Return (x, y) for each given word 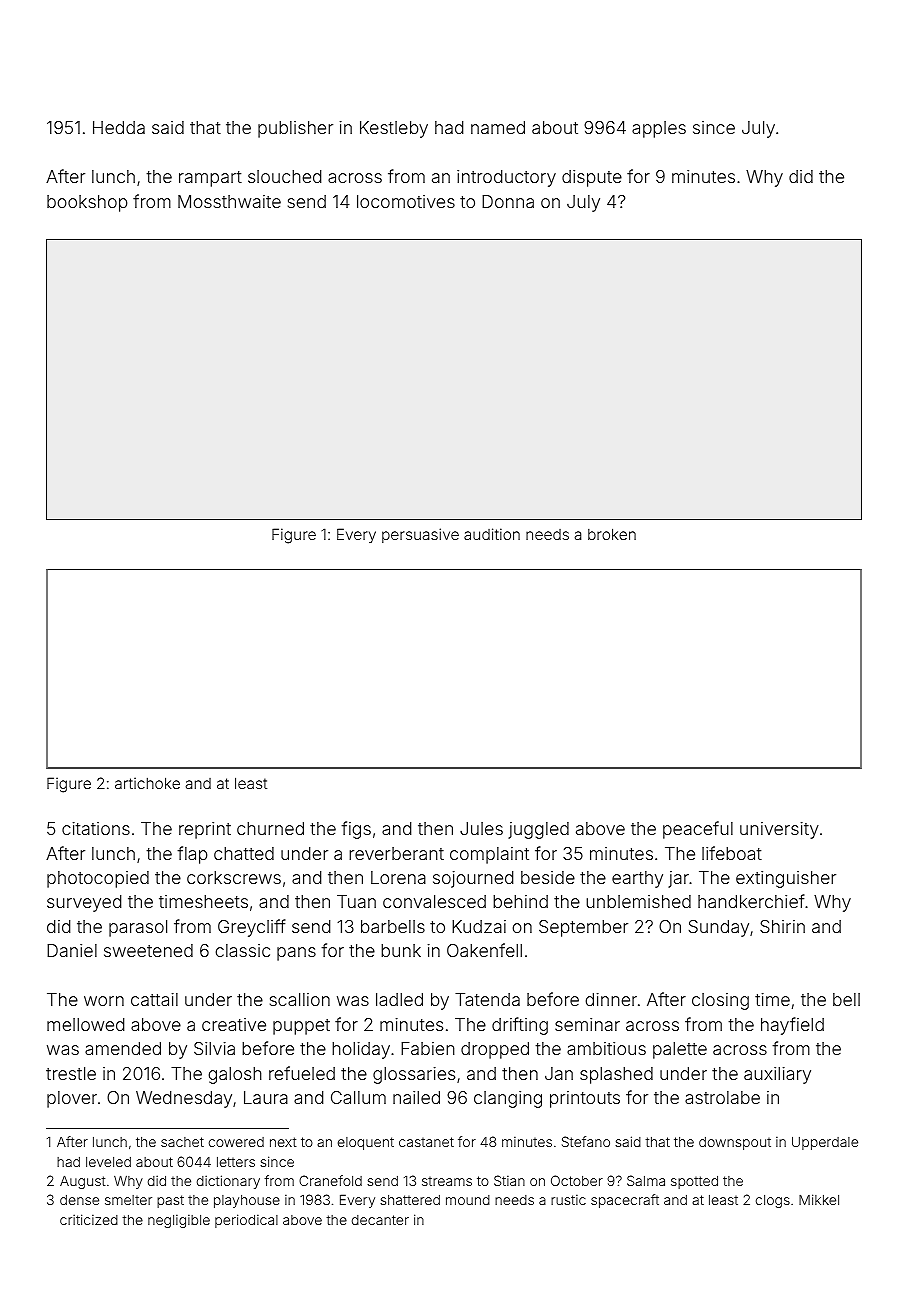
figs (356, 830)
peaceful (698, 830)
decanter (380, 1220)
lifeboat (732, 853)
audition (492, 534)
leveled (108, 1162)
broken (612, 534)
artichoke (147, 783)
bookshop (87, 203)
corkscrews (234, 877)
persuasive (420, 535)
